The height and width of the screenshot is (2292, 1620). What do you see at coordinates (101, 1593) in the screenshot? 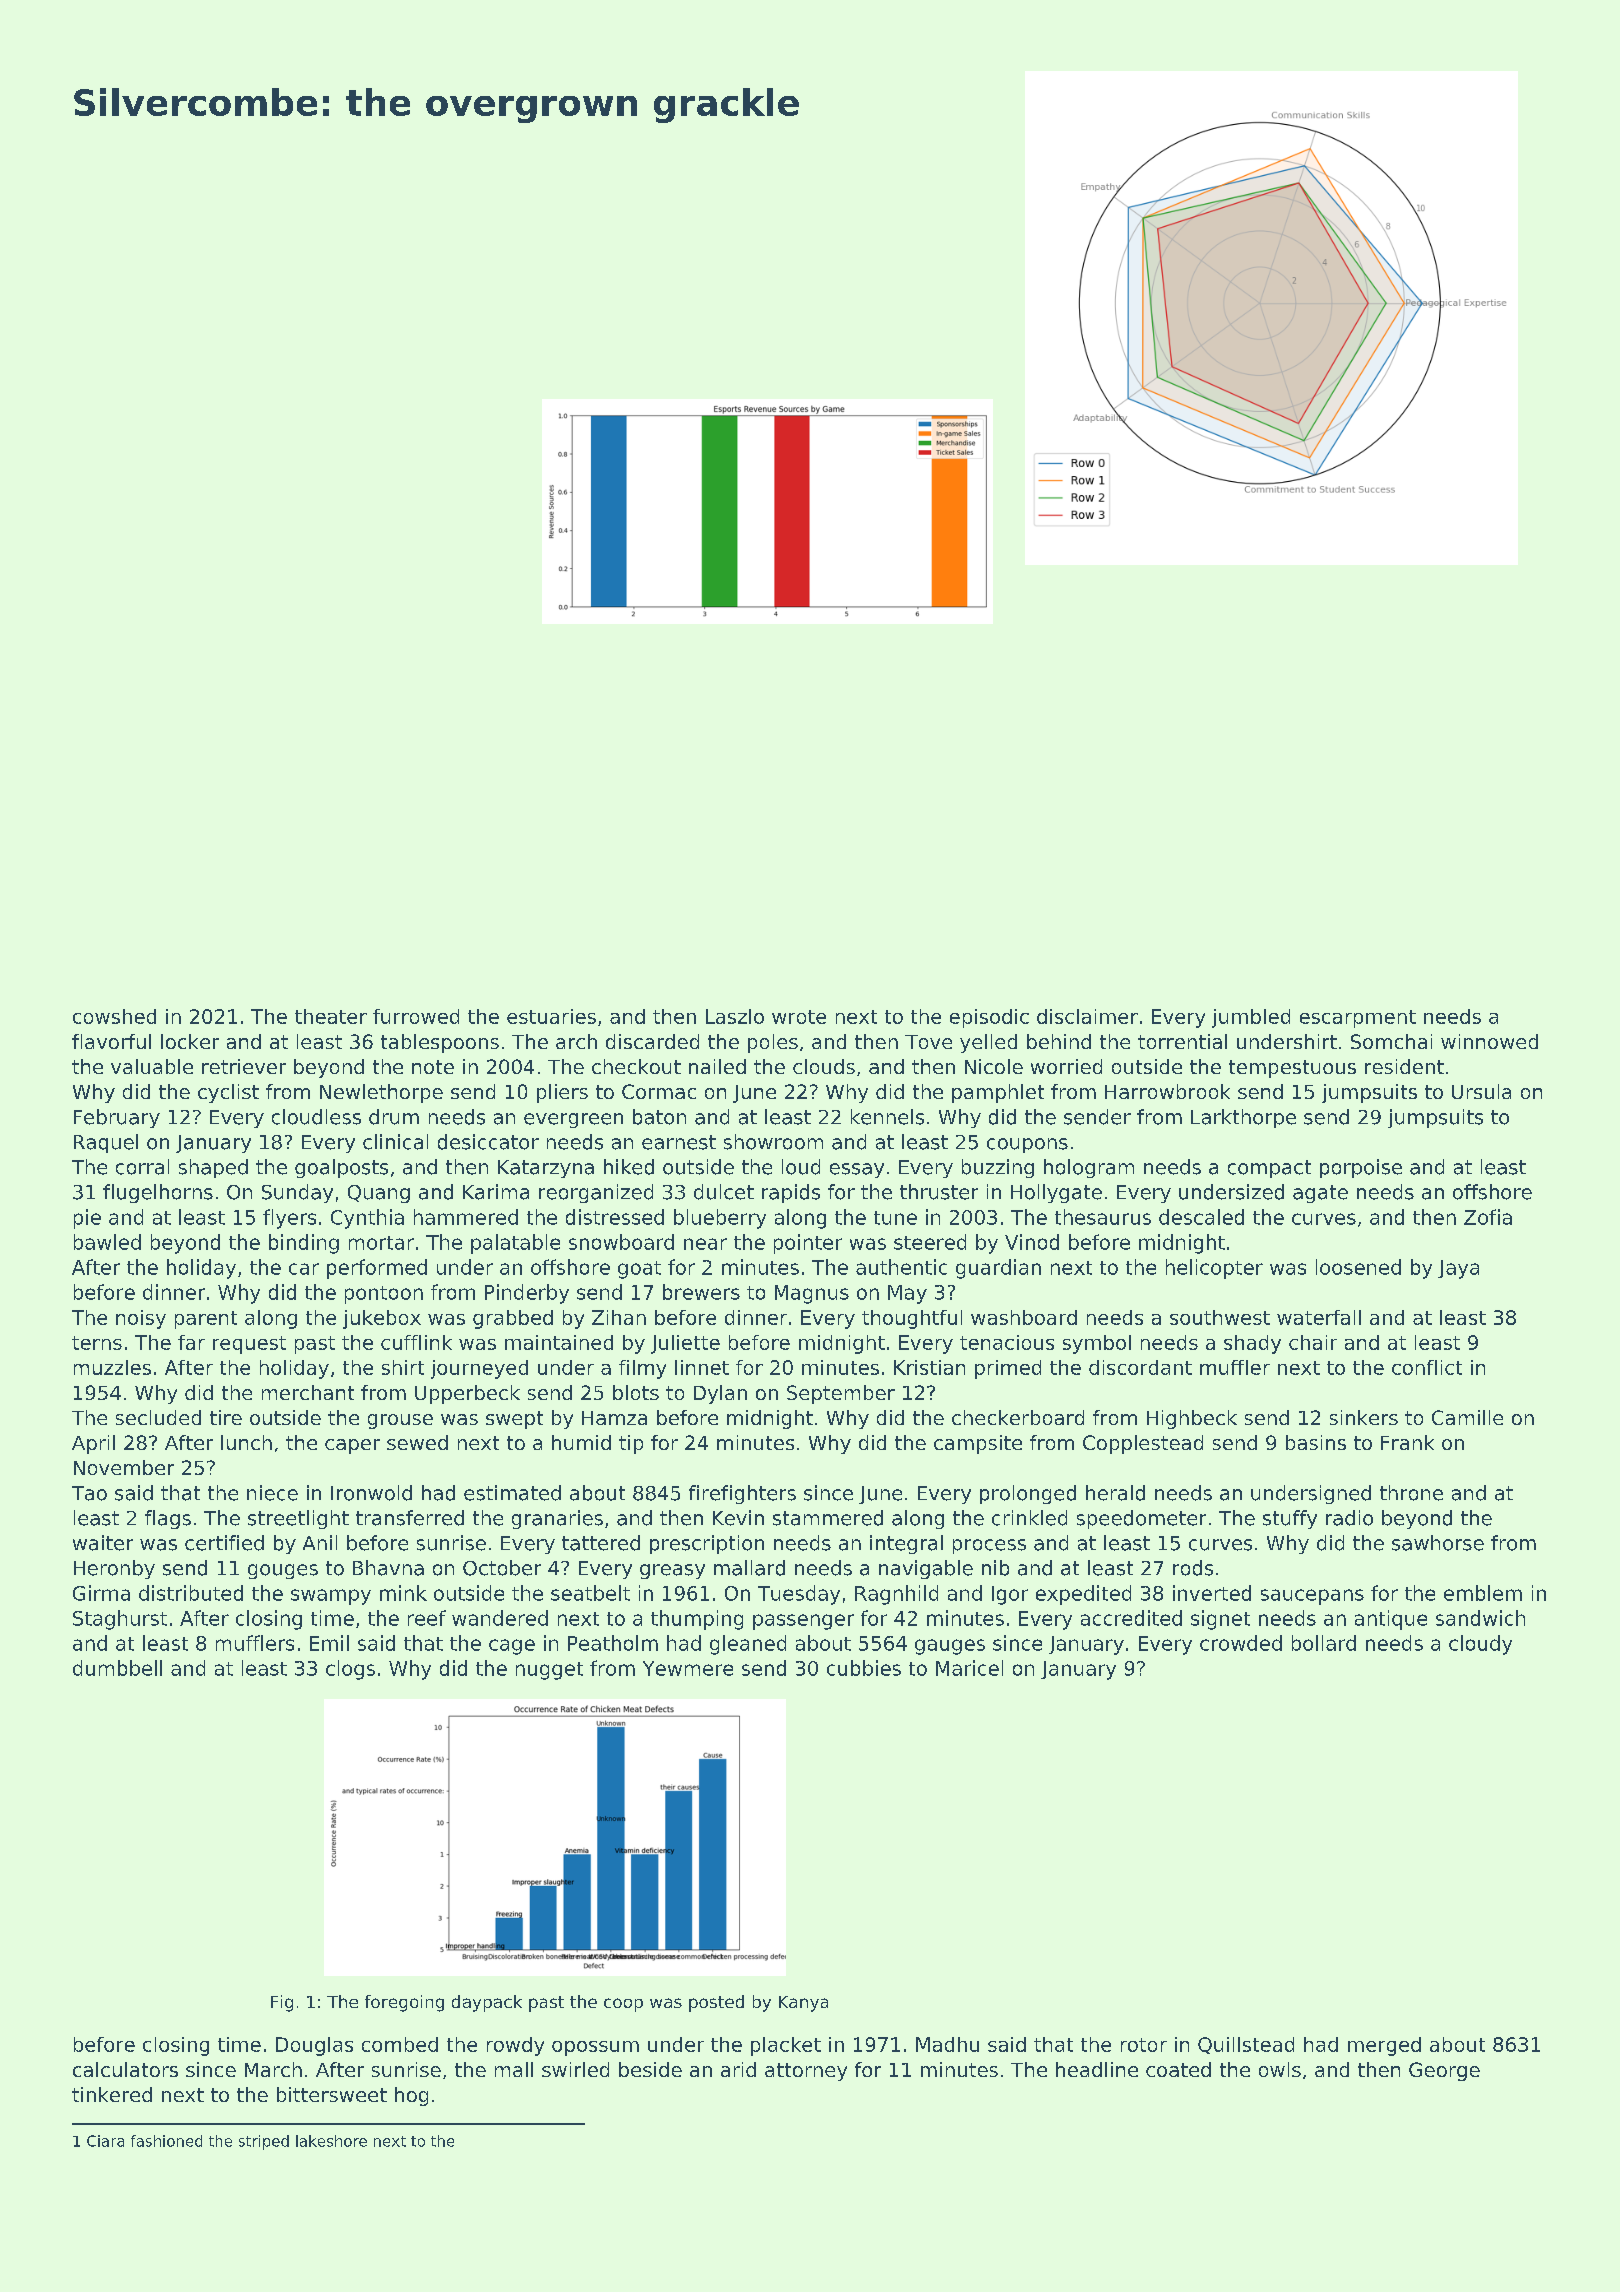
I see `Girma` at bounding box center [101, 1593].
